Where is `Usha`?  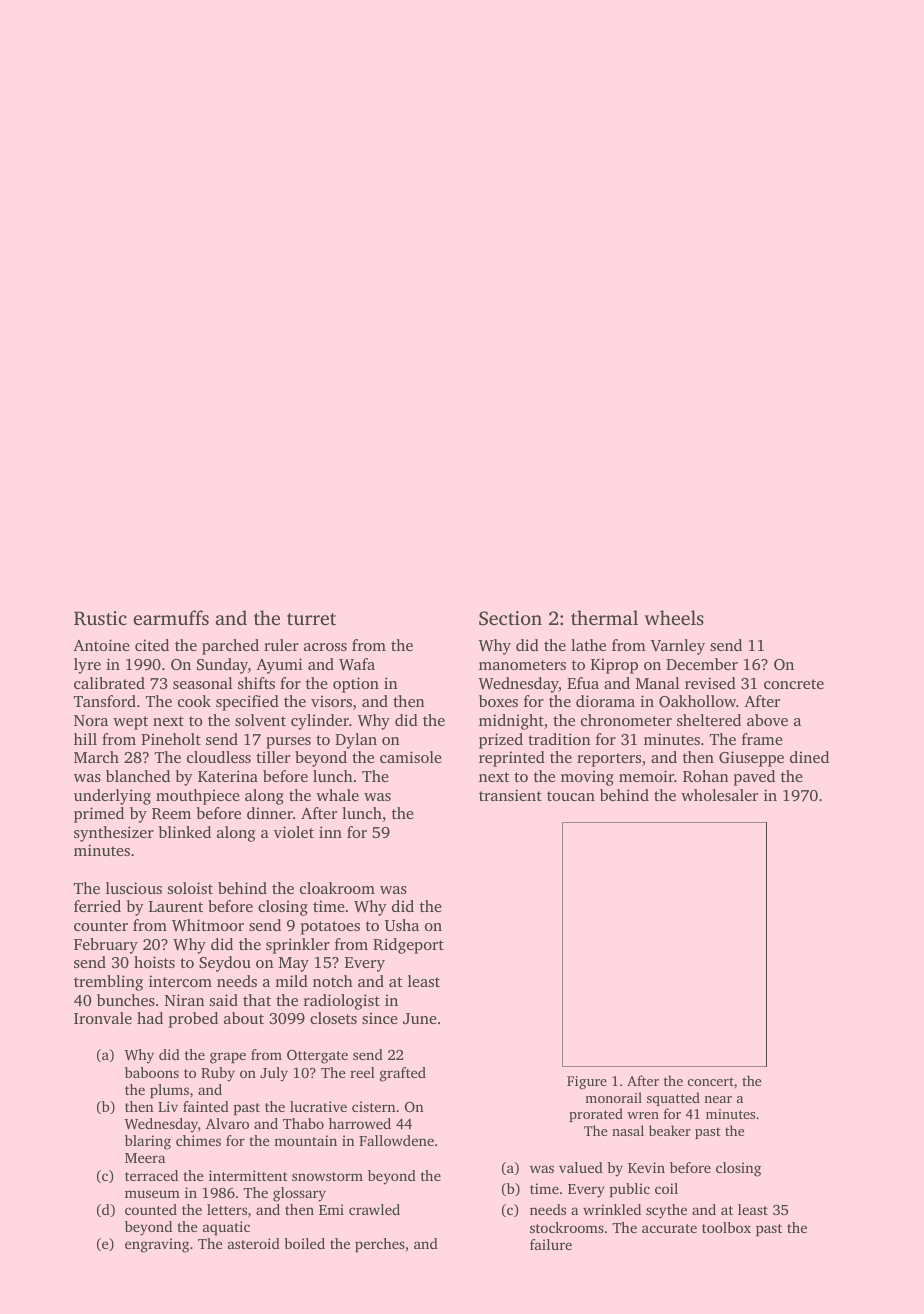
Usha is located at coordinates (402, 925).
